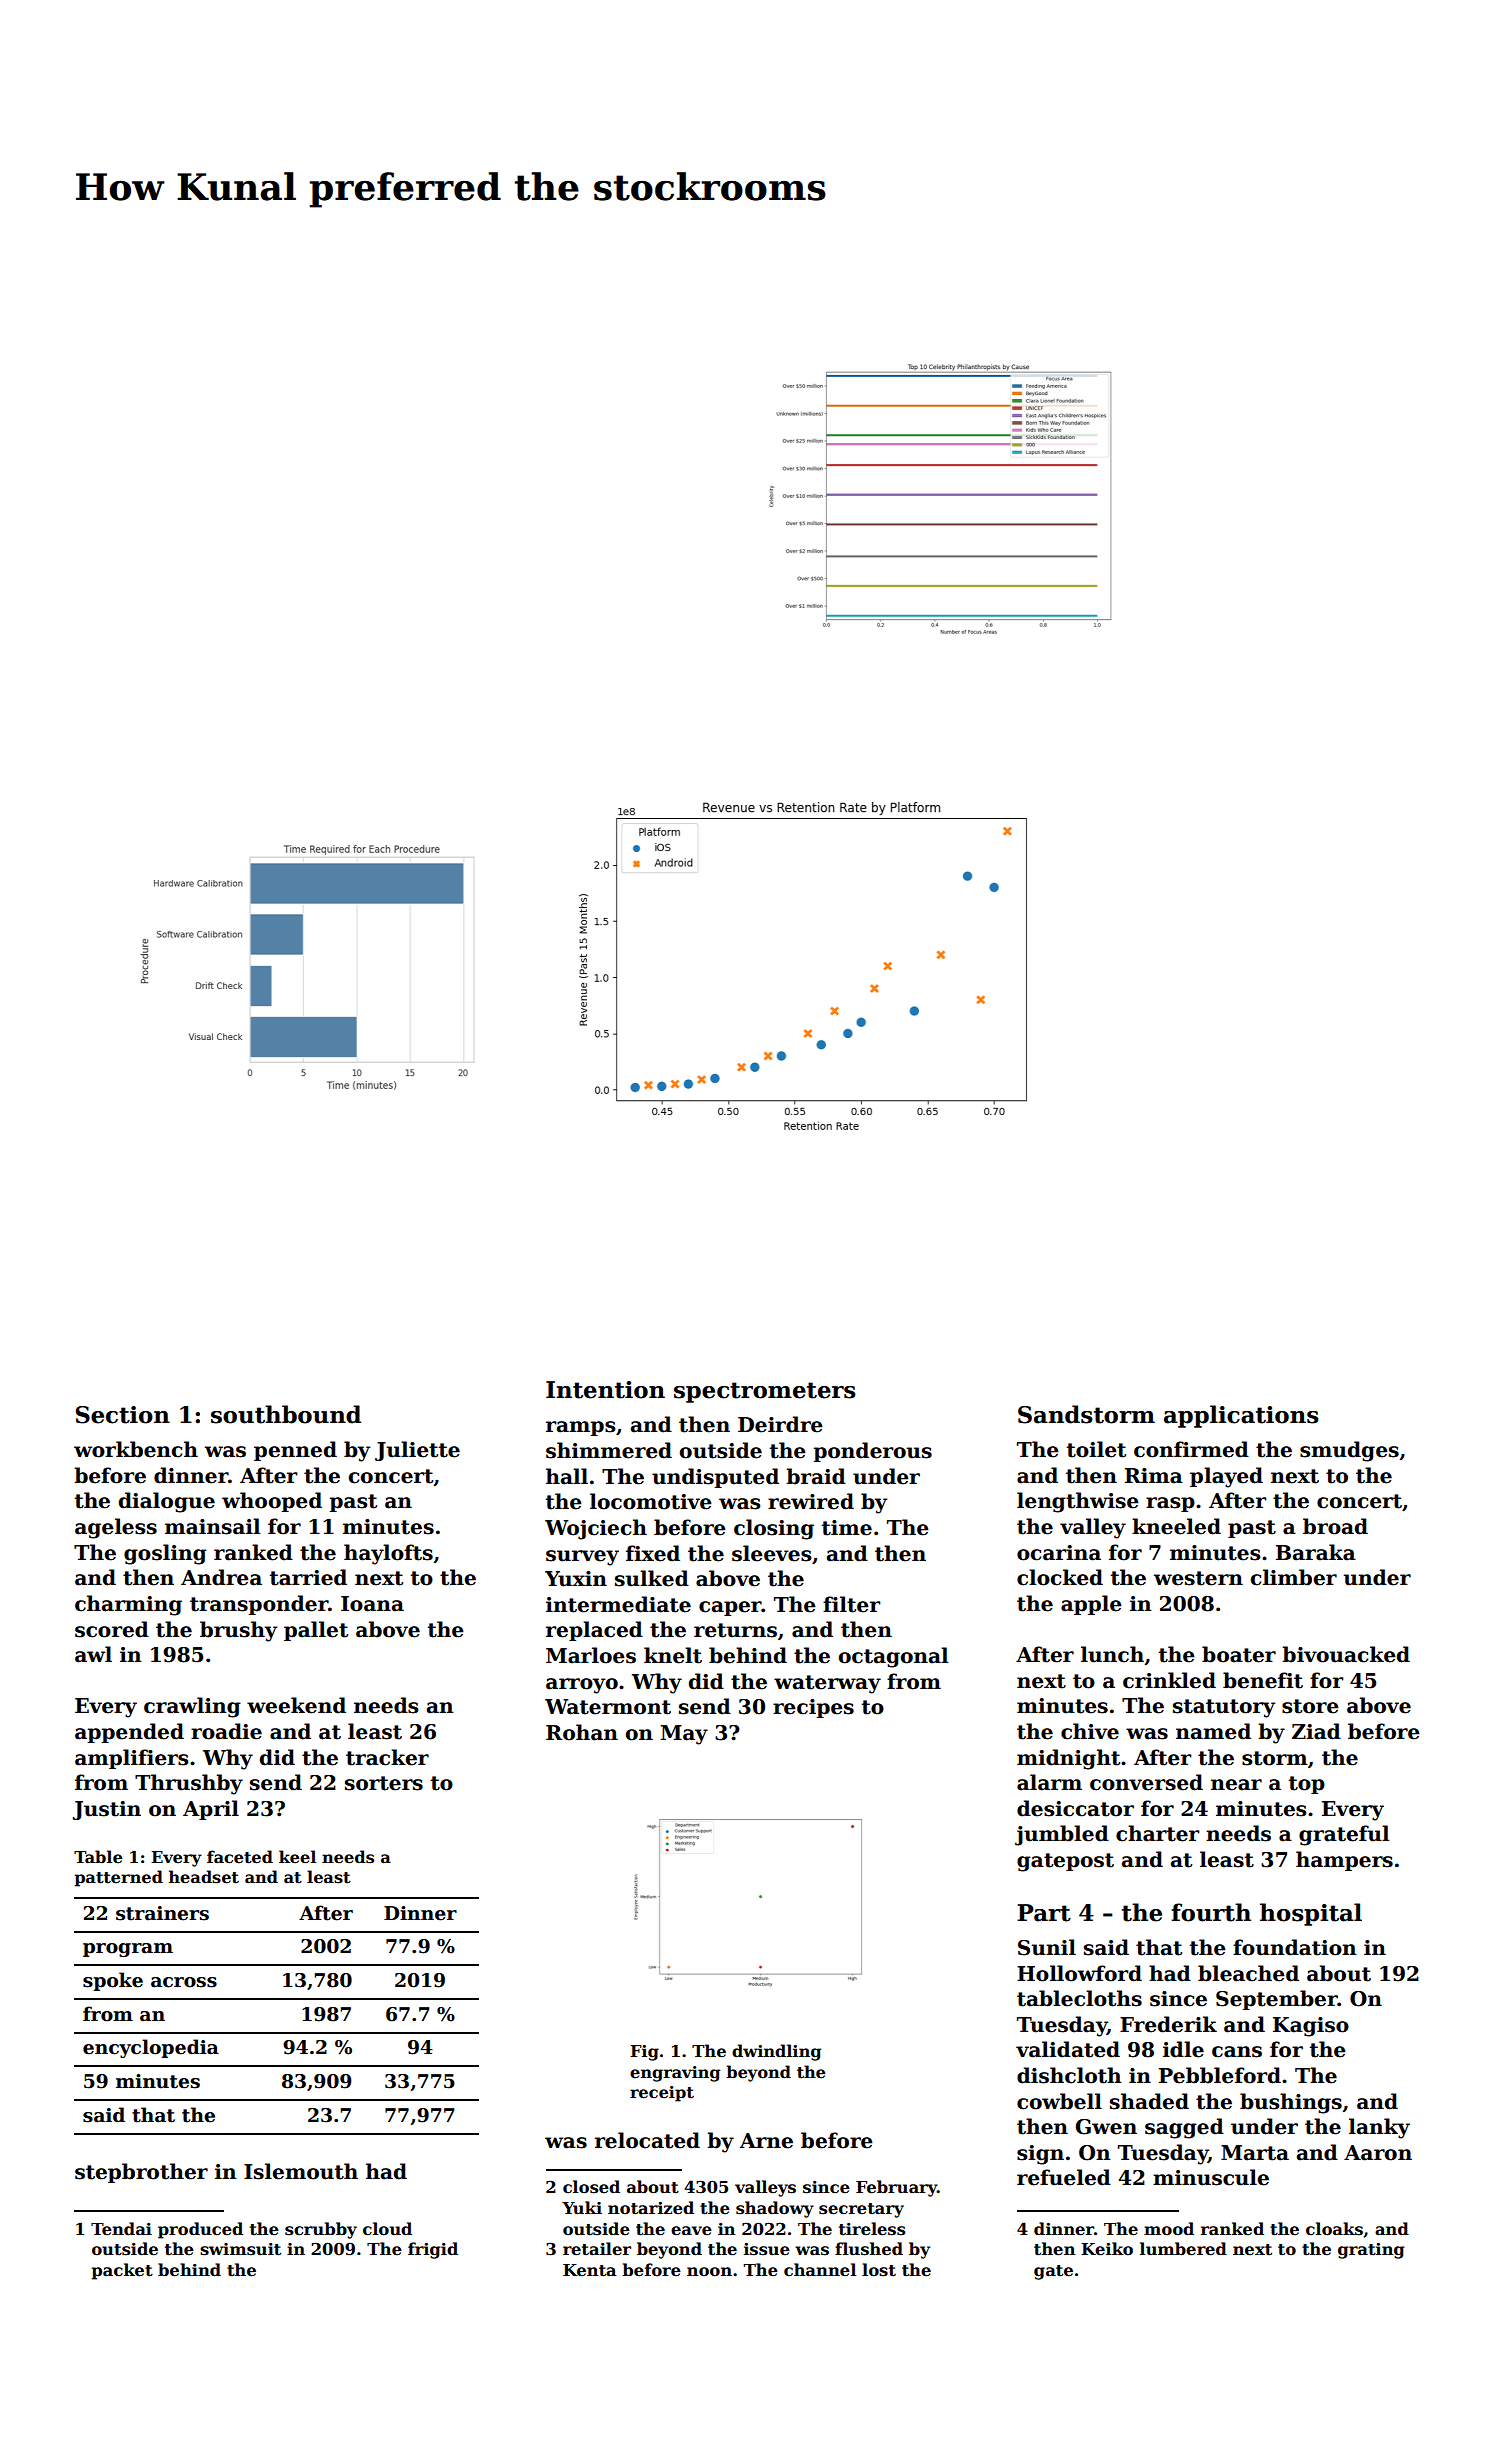  I want to click on alarm, so click(1049, 1782).
